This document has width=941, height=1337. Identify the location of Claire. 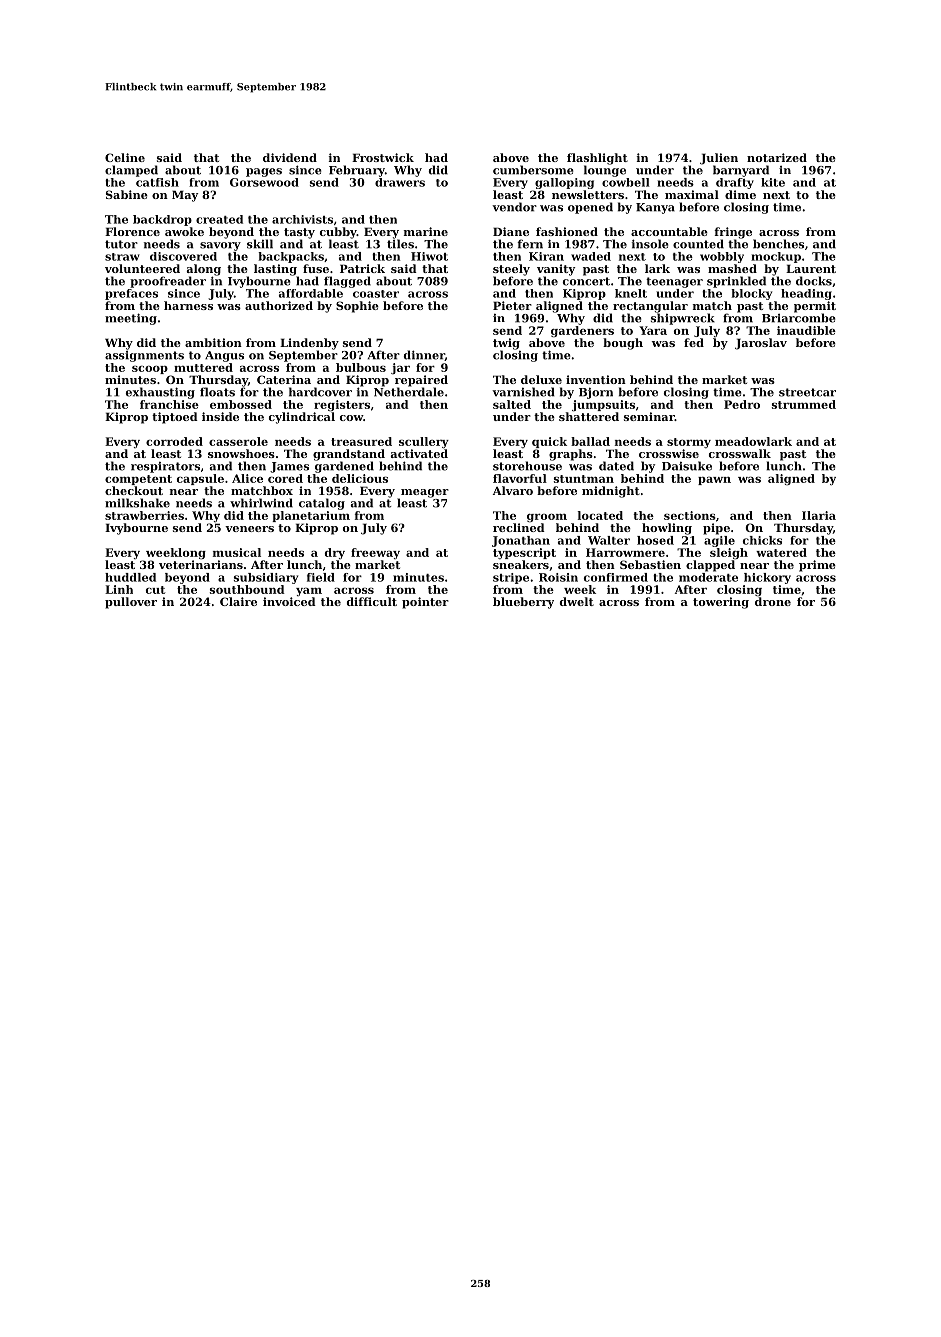
(238, 601).
